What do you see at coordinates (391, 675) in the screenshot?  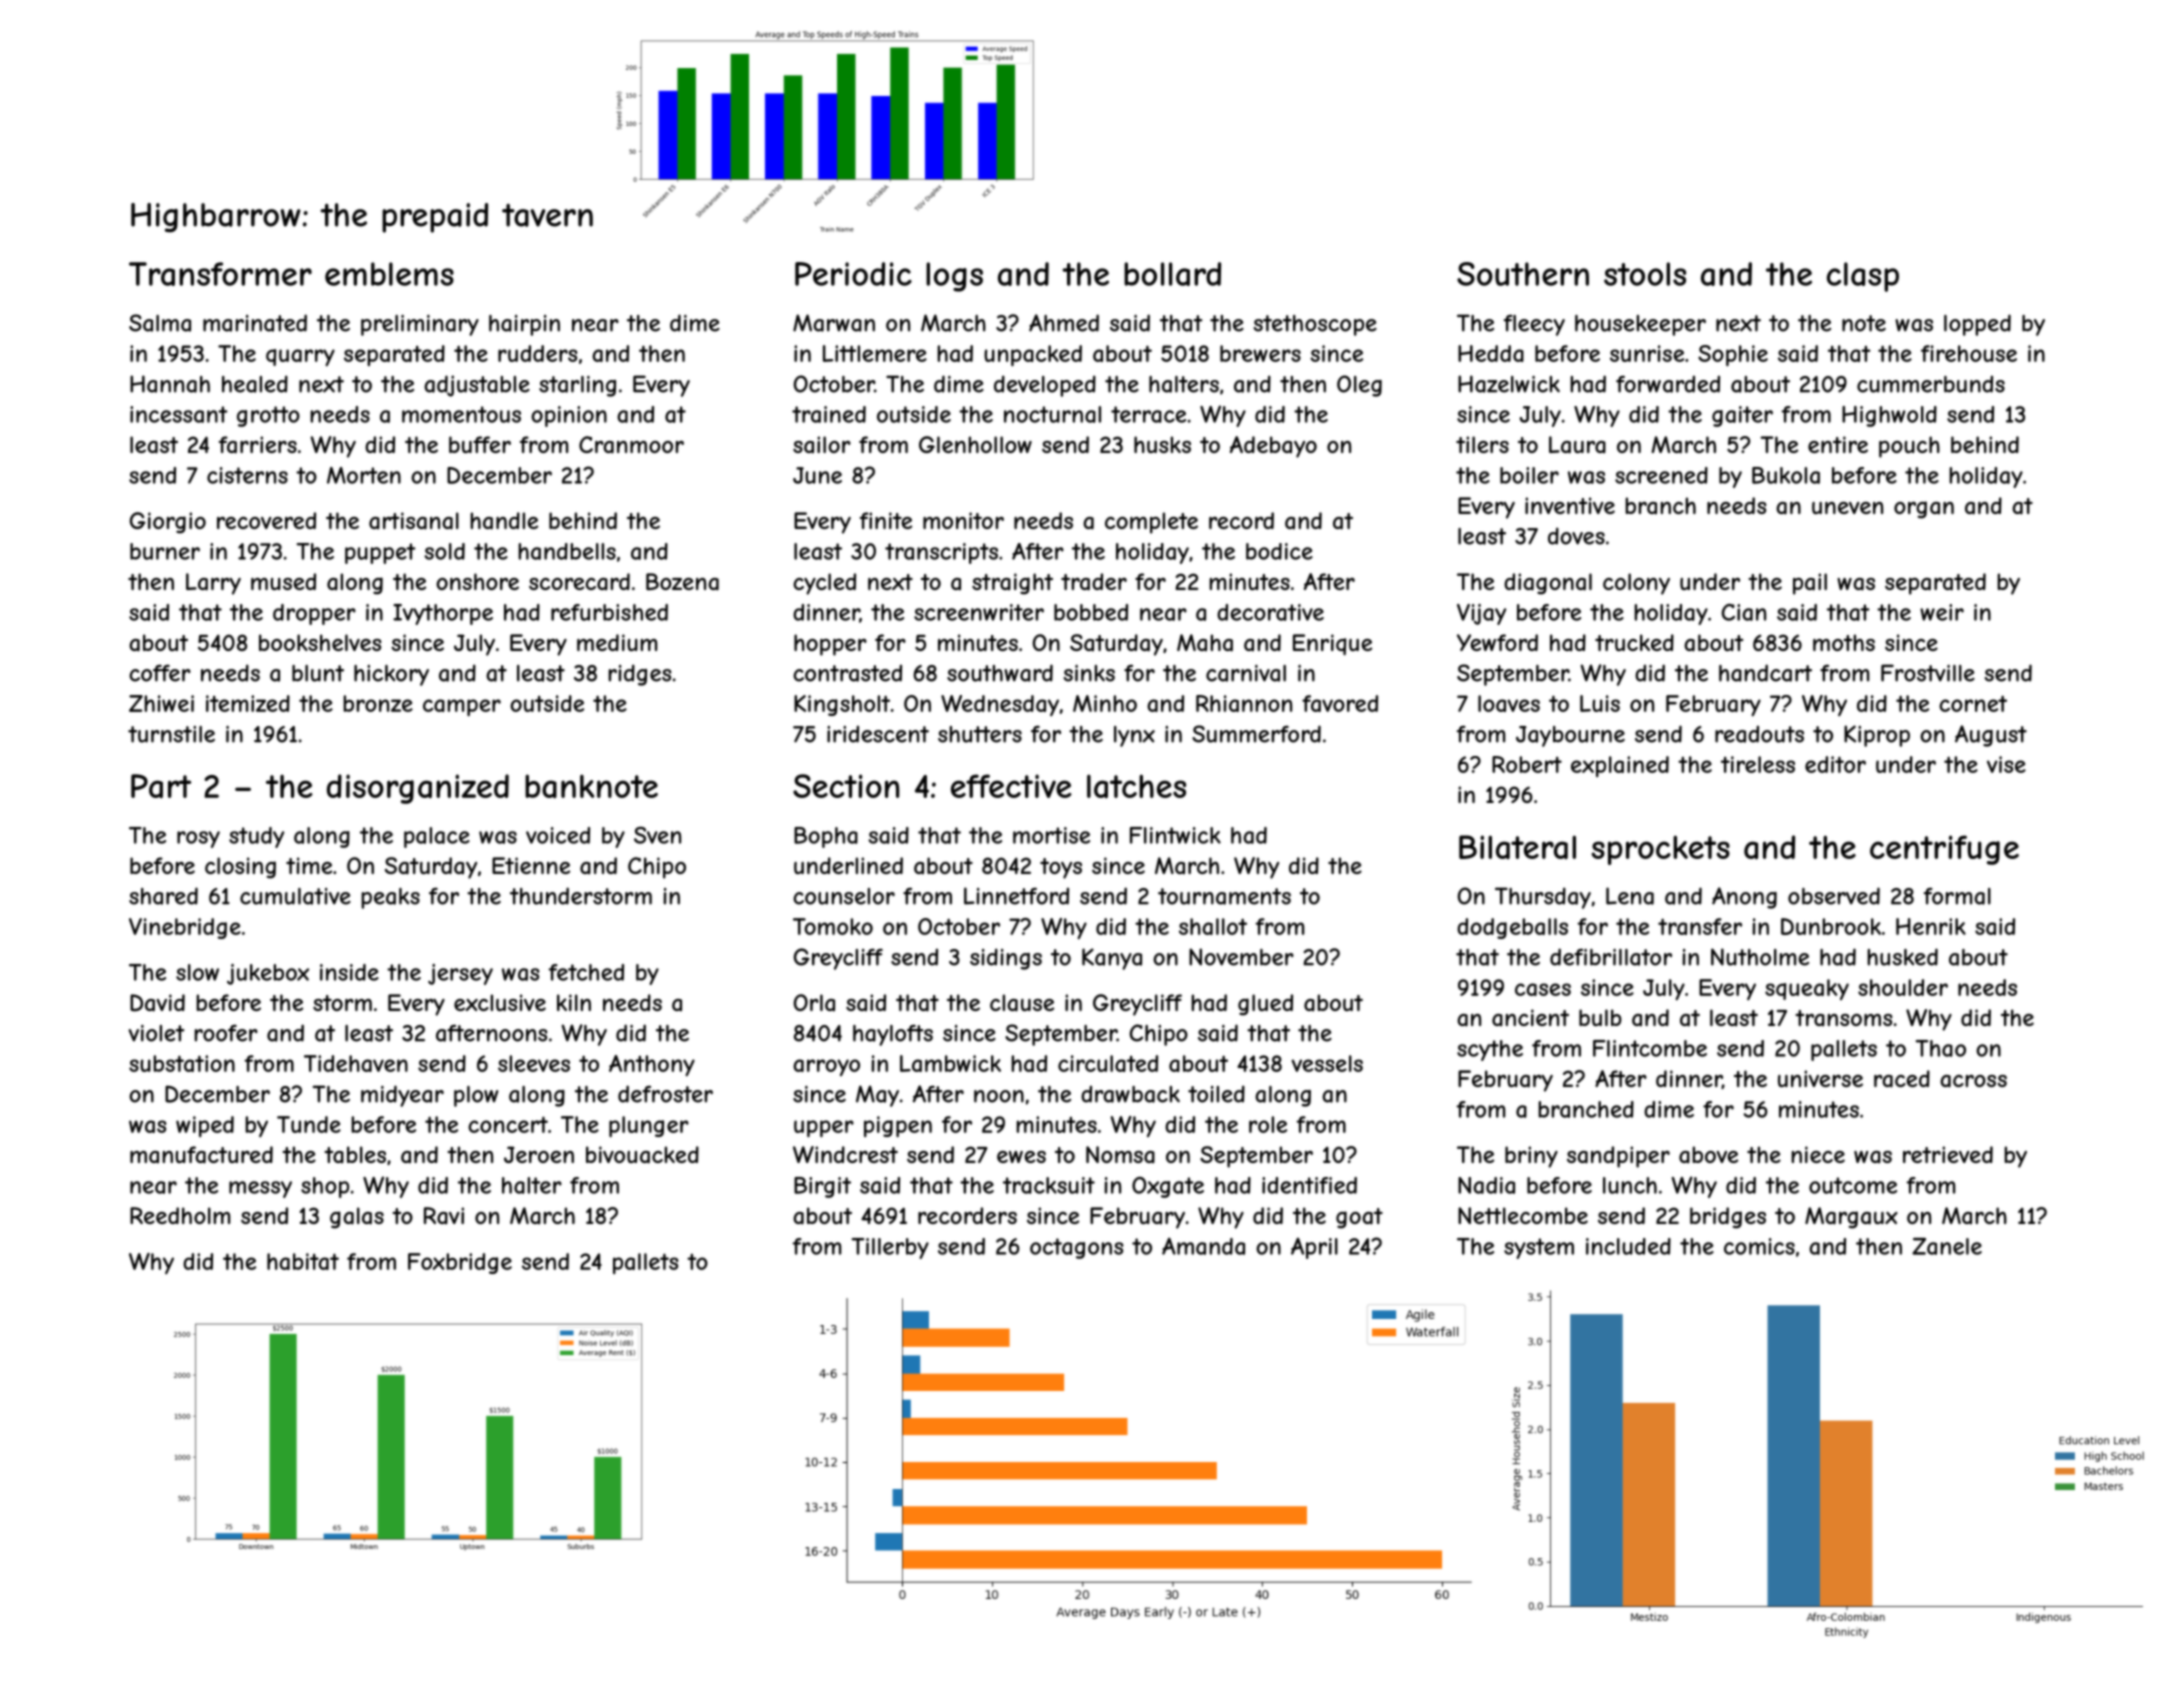 I see `hickory` at bounding box center [391, 675].
